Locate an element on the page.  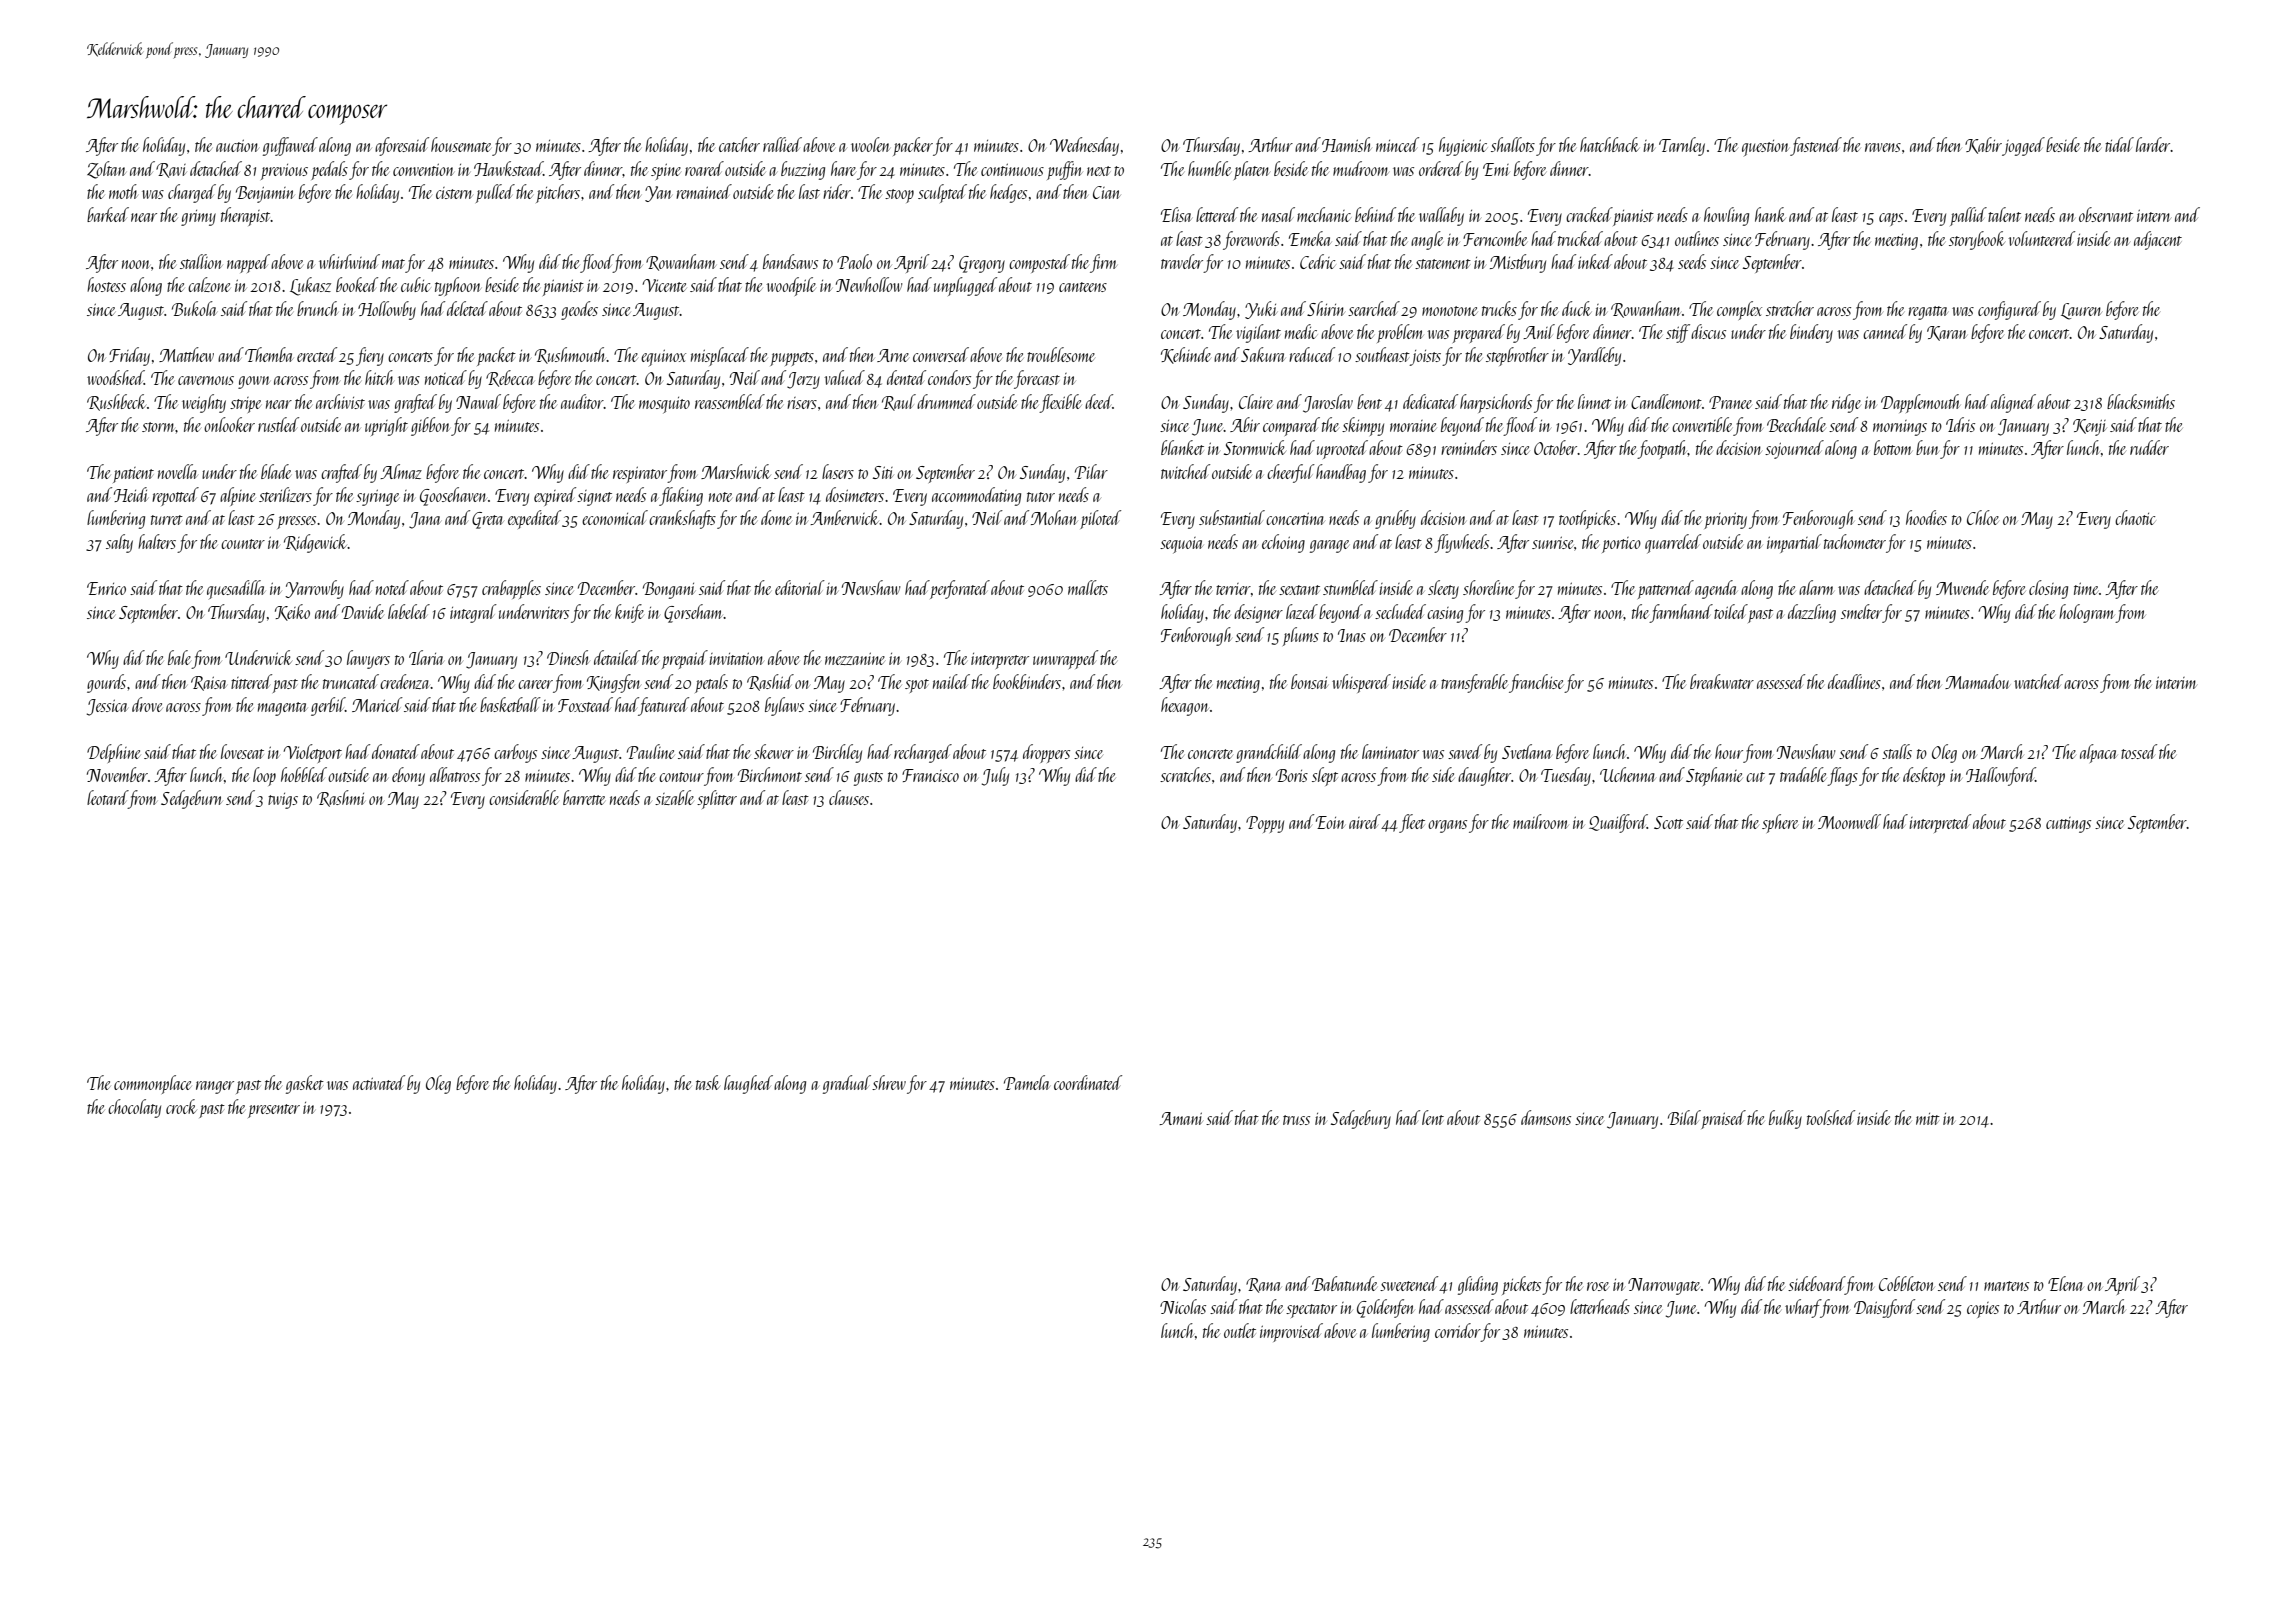
spot is located at coordinates (917, 686).
